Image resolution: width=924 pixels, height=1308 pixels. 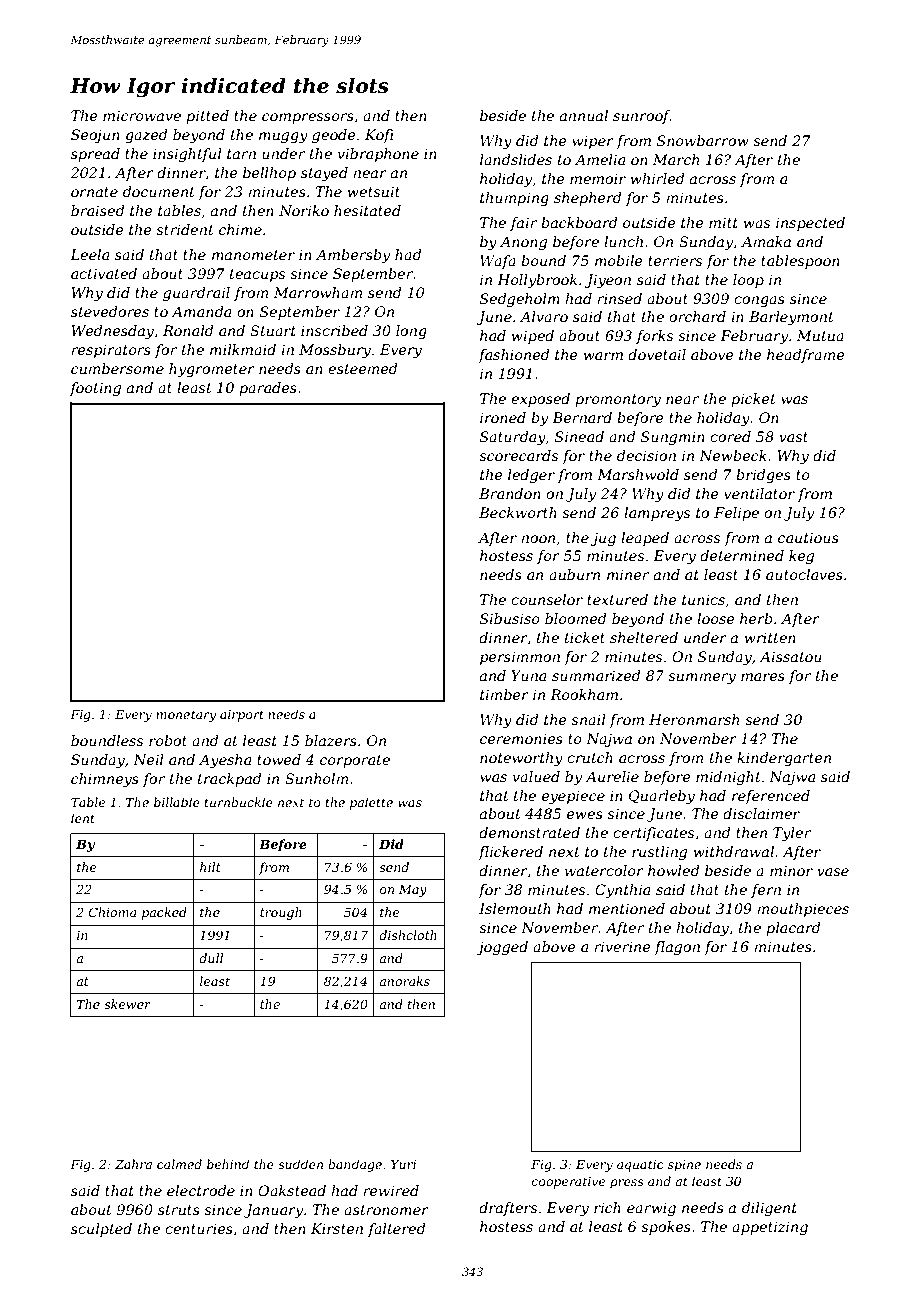 I want to click on jogged, so click(x=502, y=948).
